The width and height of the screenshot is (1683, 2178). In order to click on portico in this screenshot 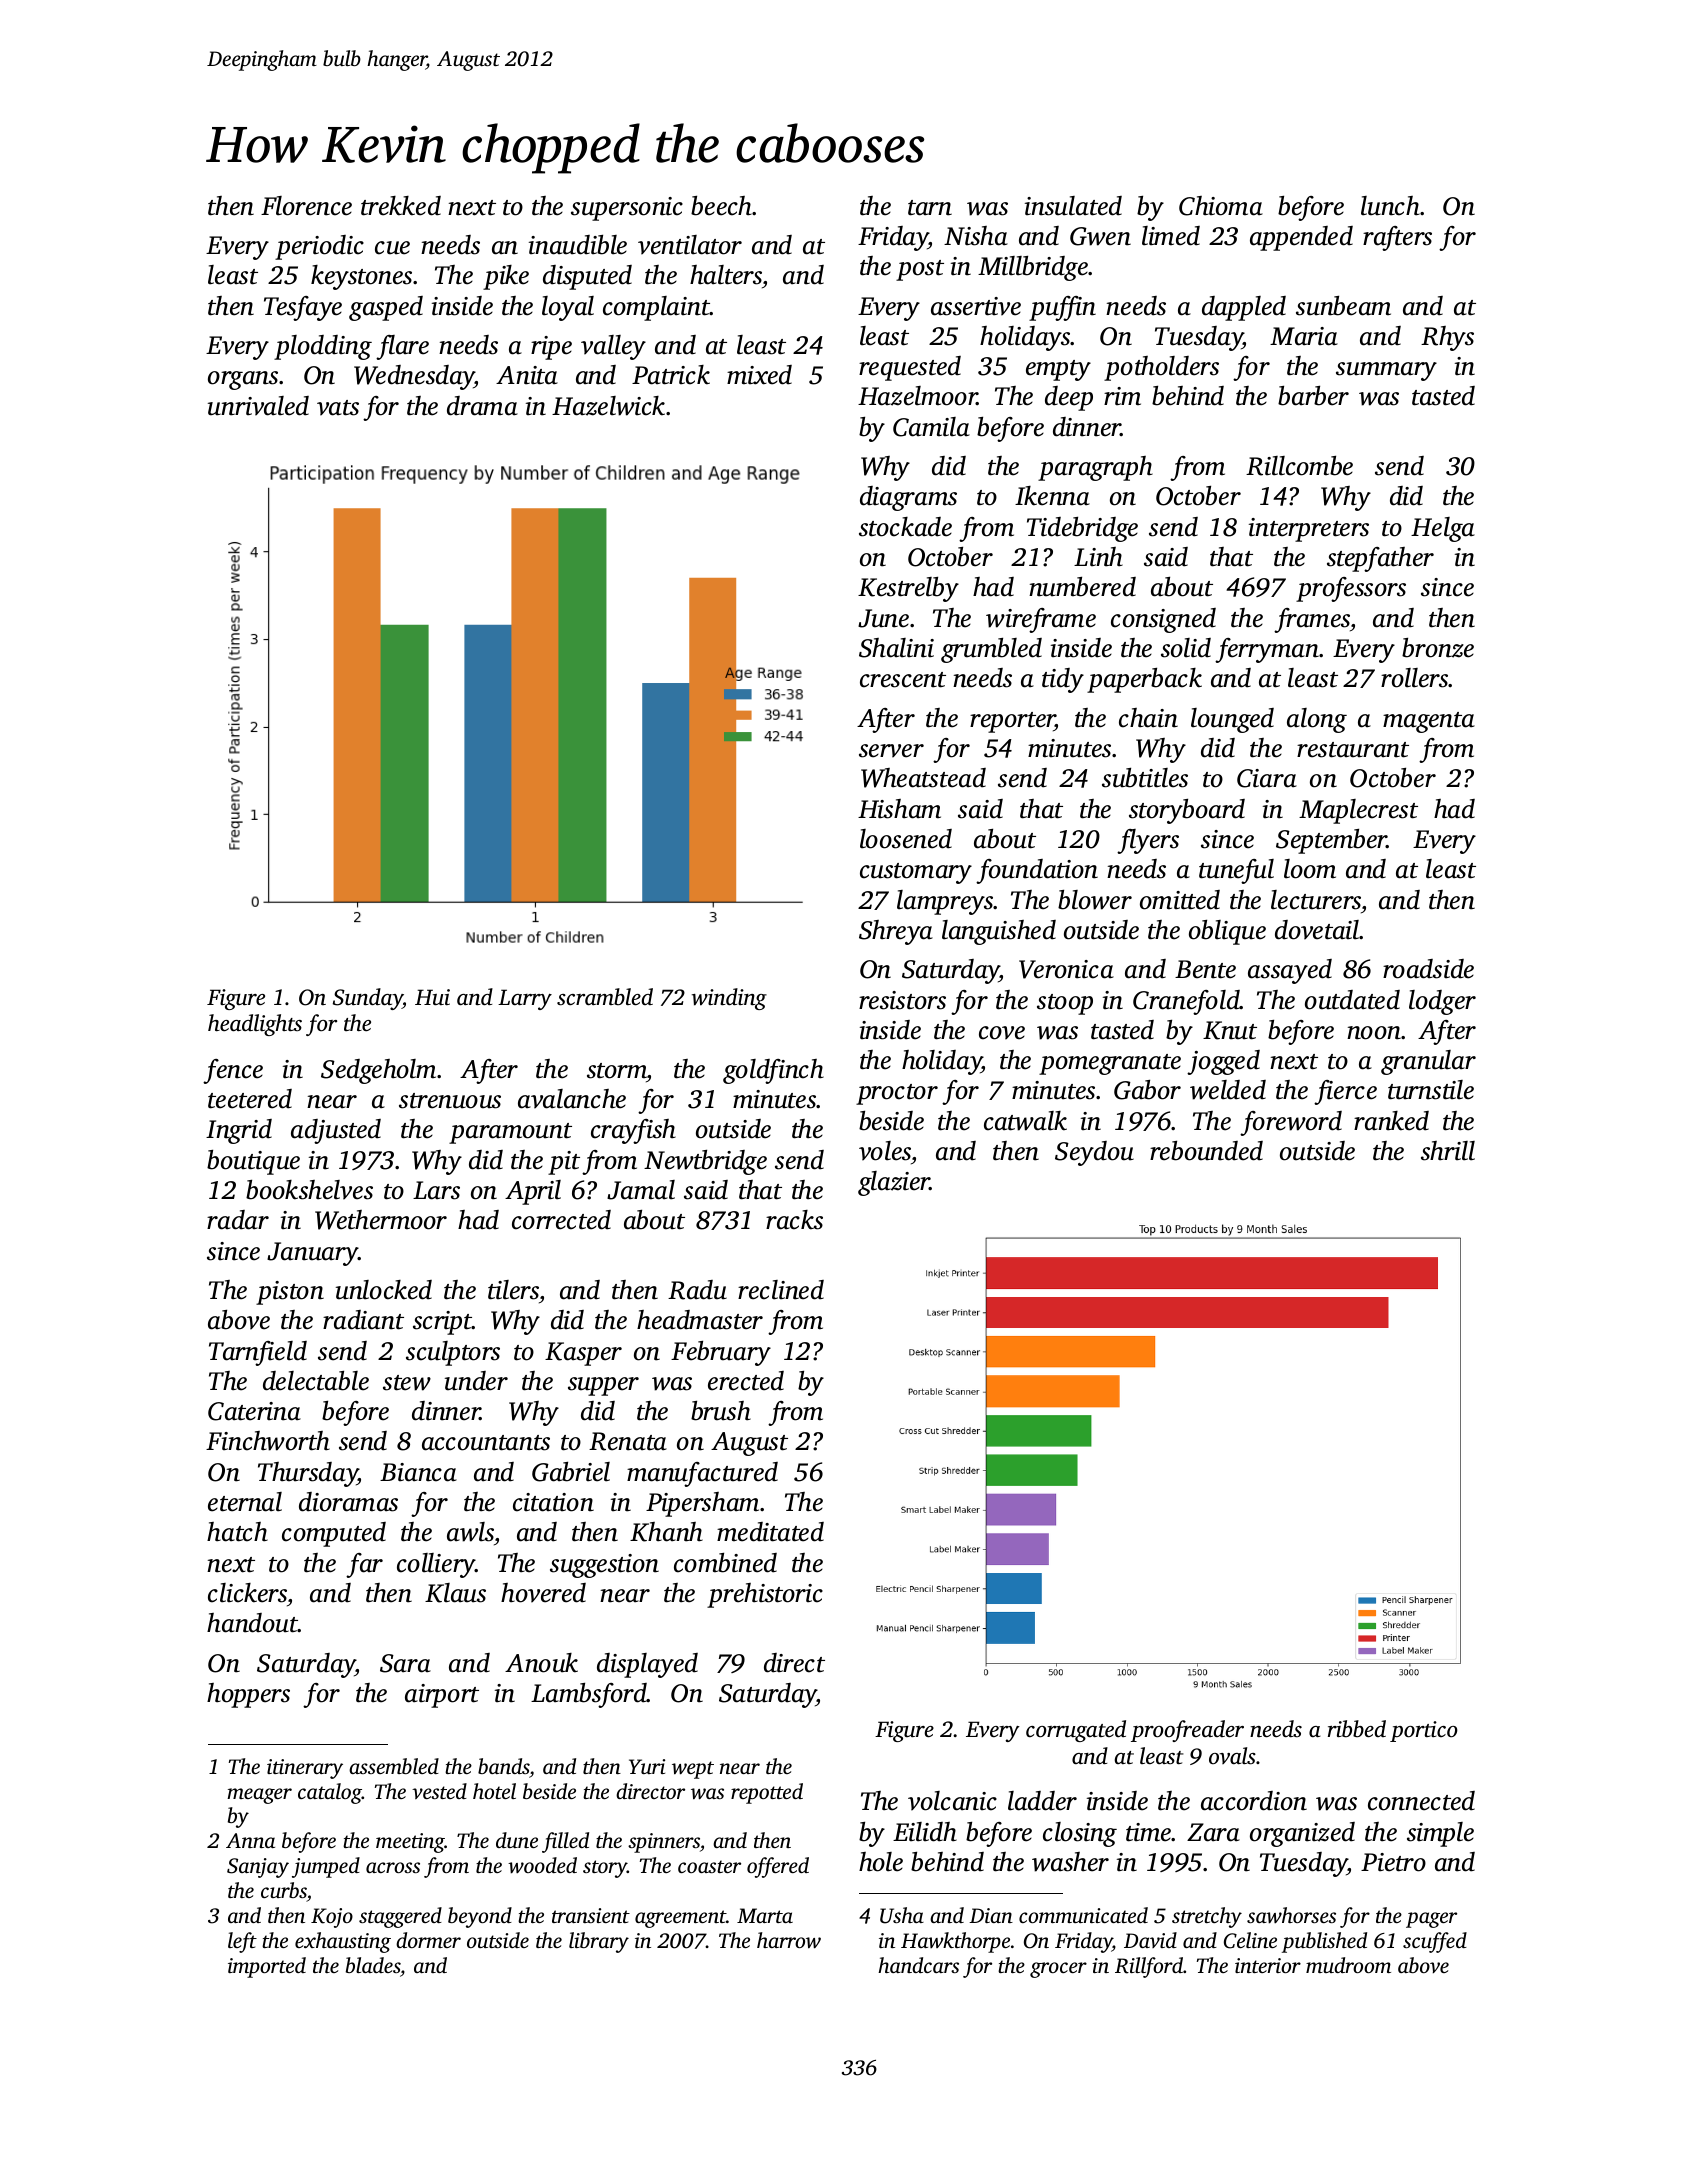, I will do `click(1424, 1731)`.
